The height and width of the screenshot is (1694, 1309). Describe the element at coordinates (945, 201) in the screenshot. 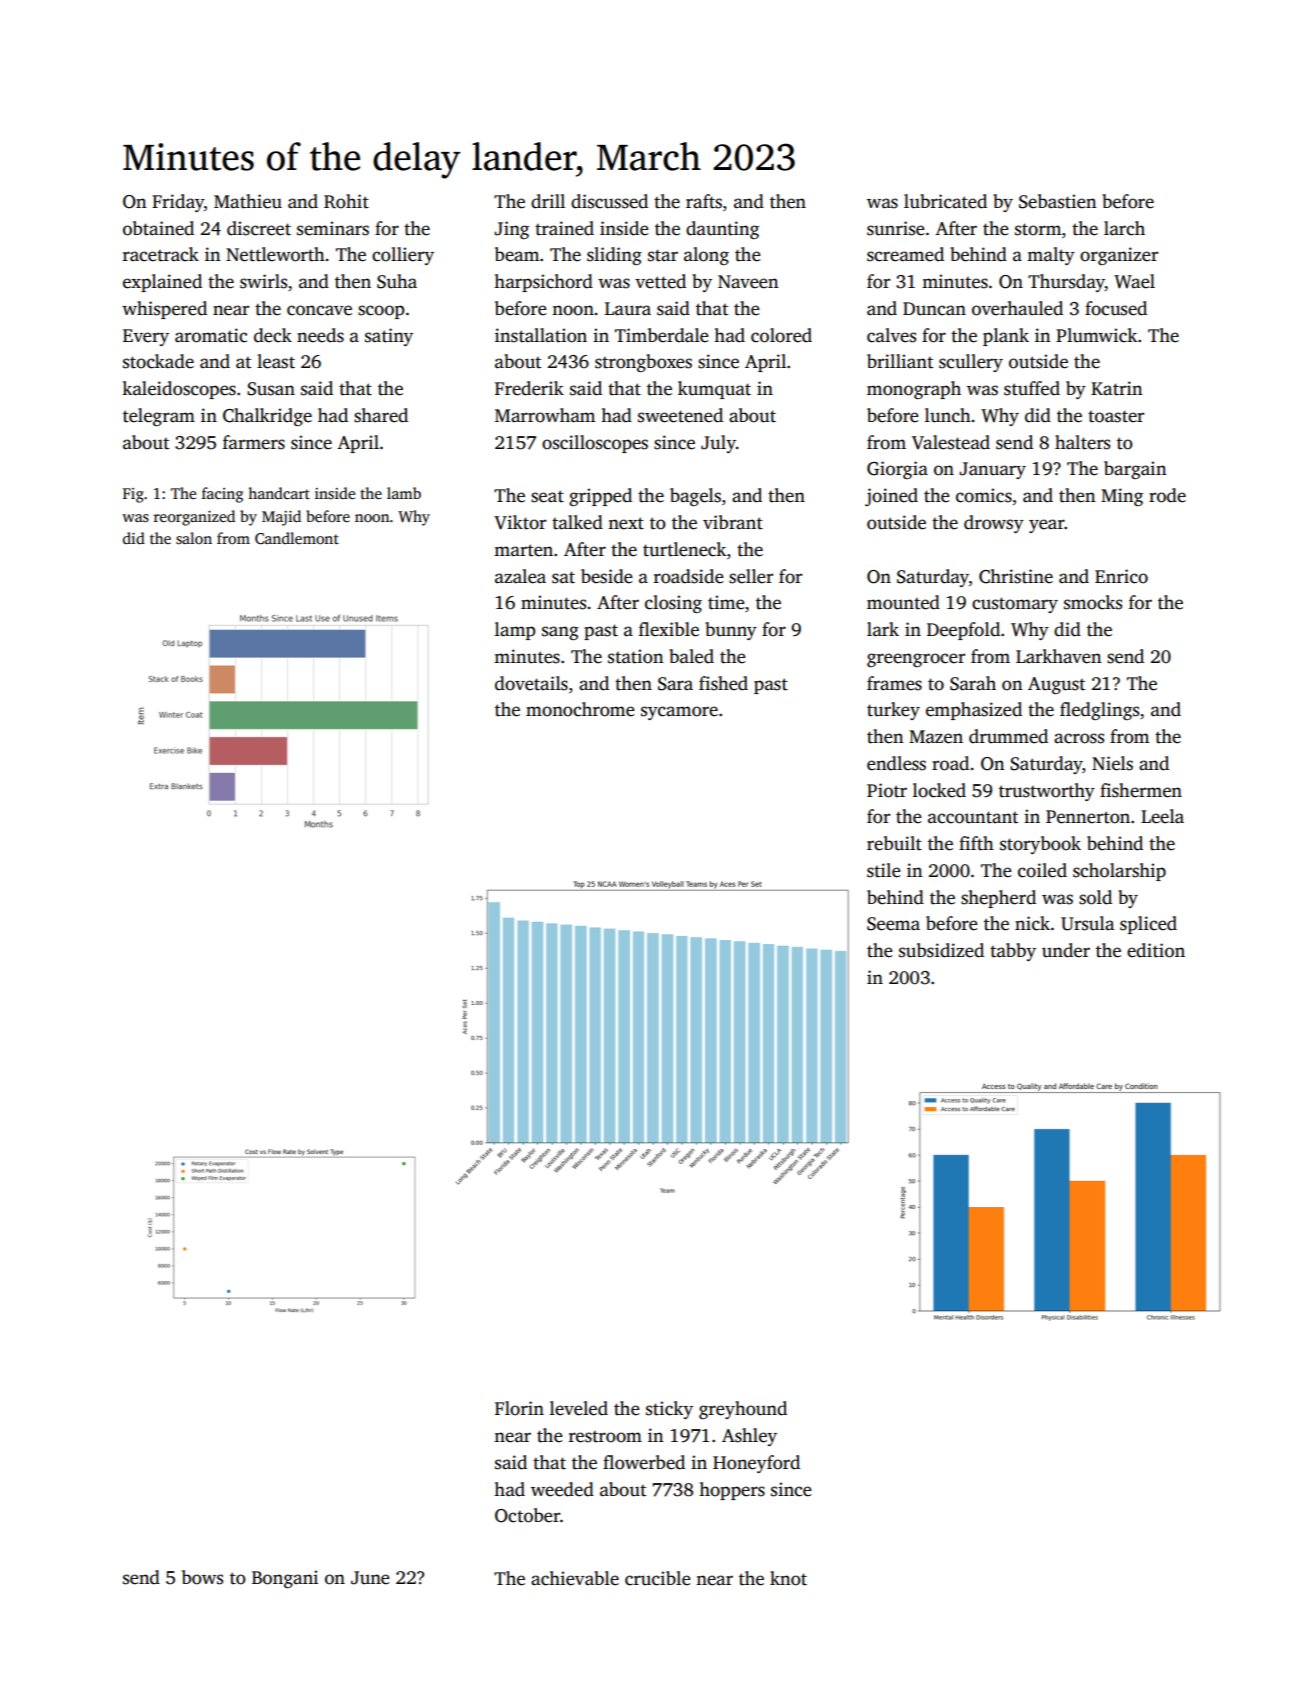

I see `lubricated` at that location.
